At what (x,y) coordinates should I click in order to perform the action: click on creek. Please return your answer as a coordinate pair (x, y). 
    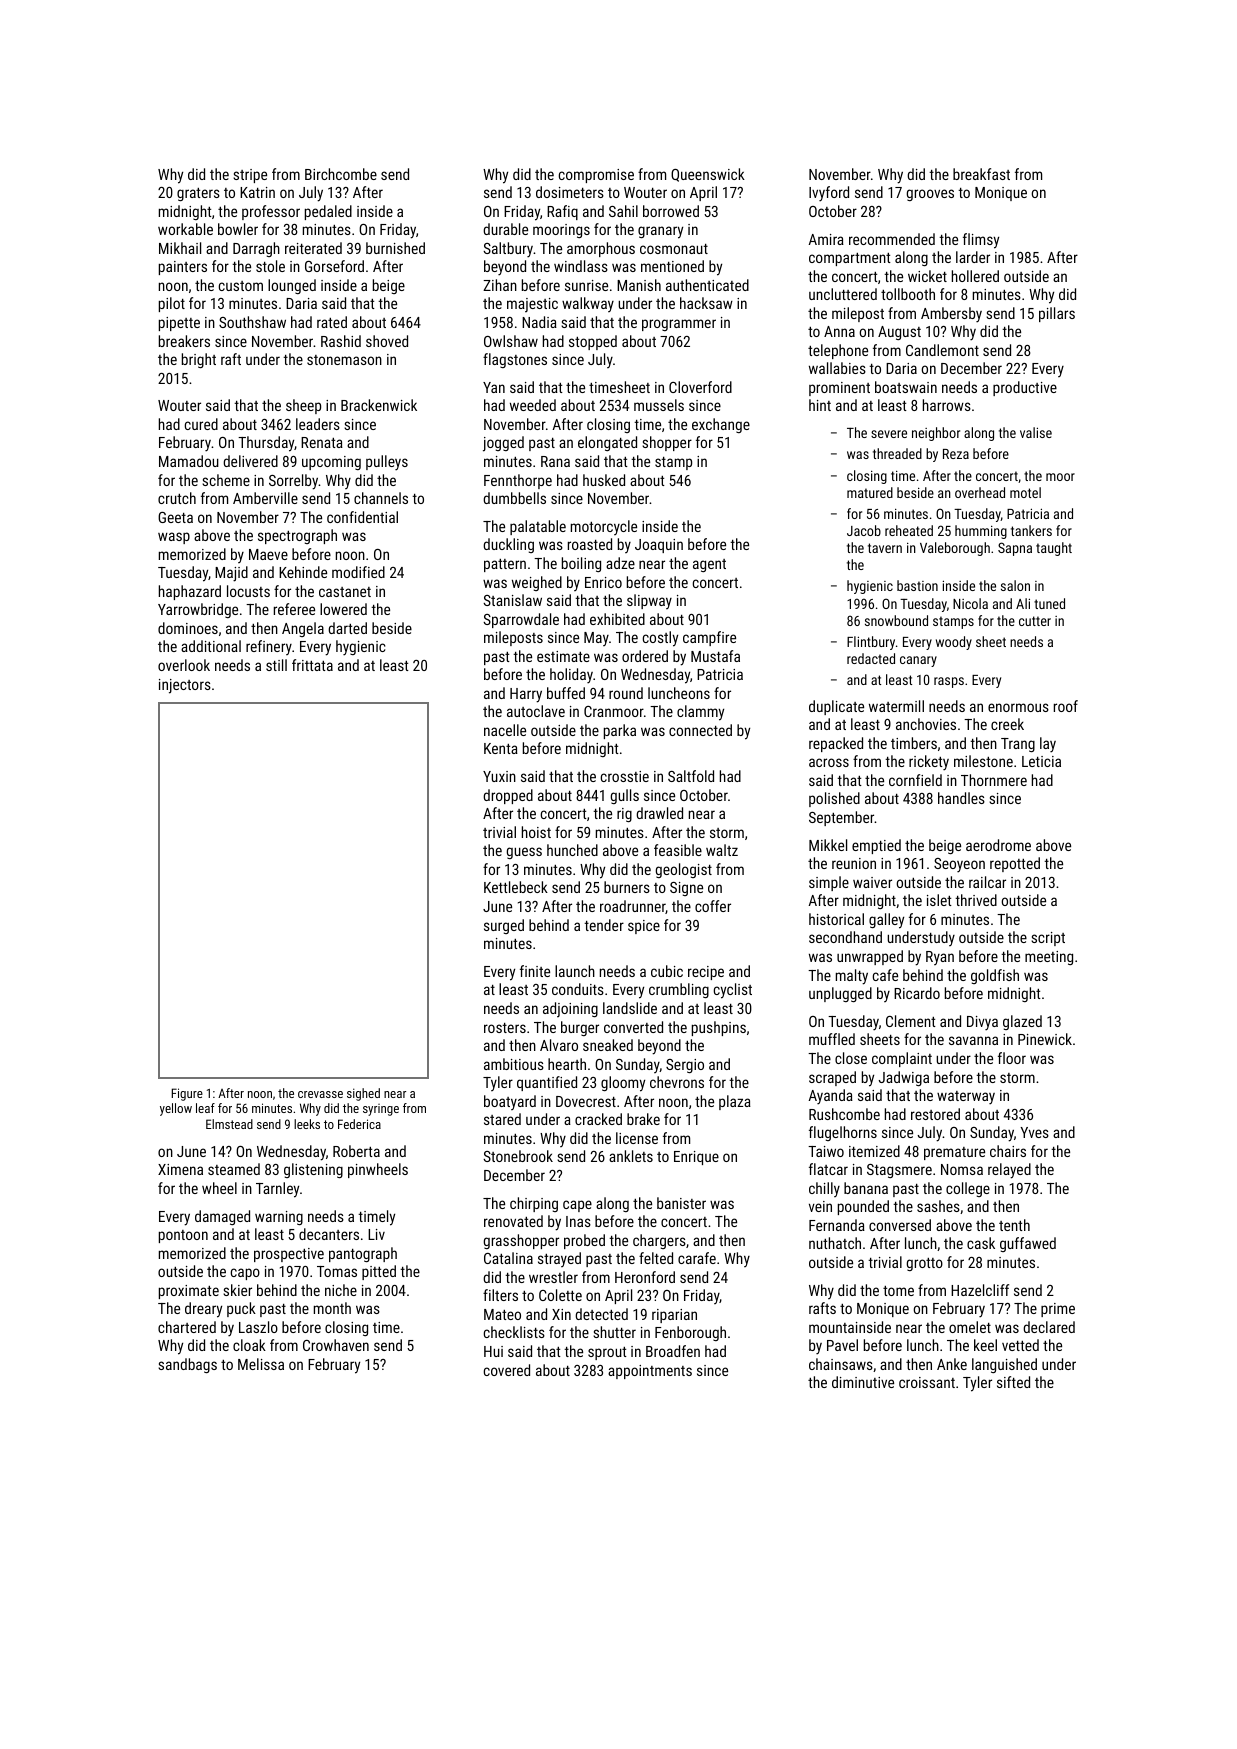
    Looking at the image, I should click on (1007, 724).
